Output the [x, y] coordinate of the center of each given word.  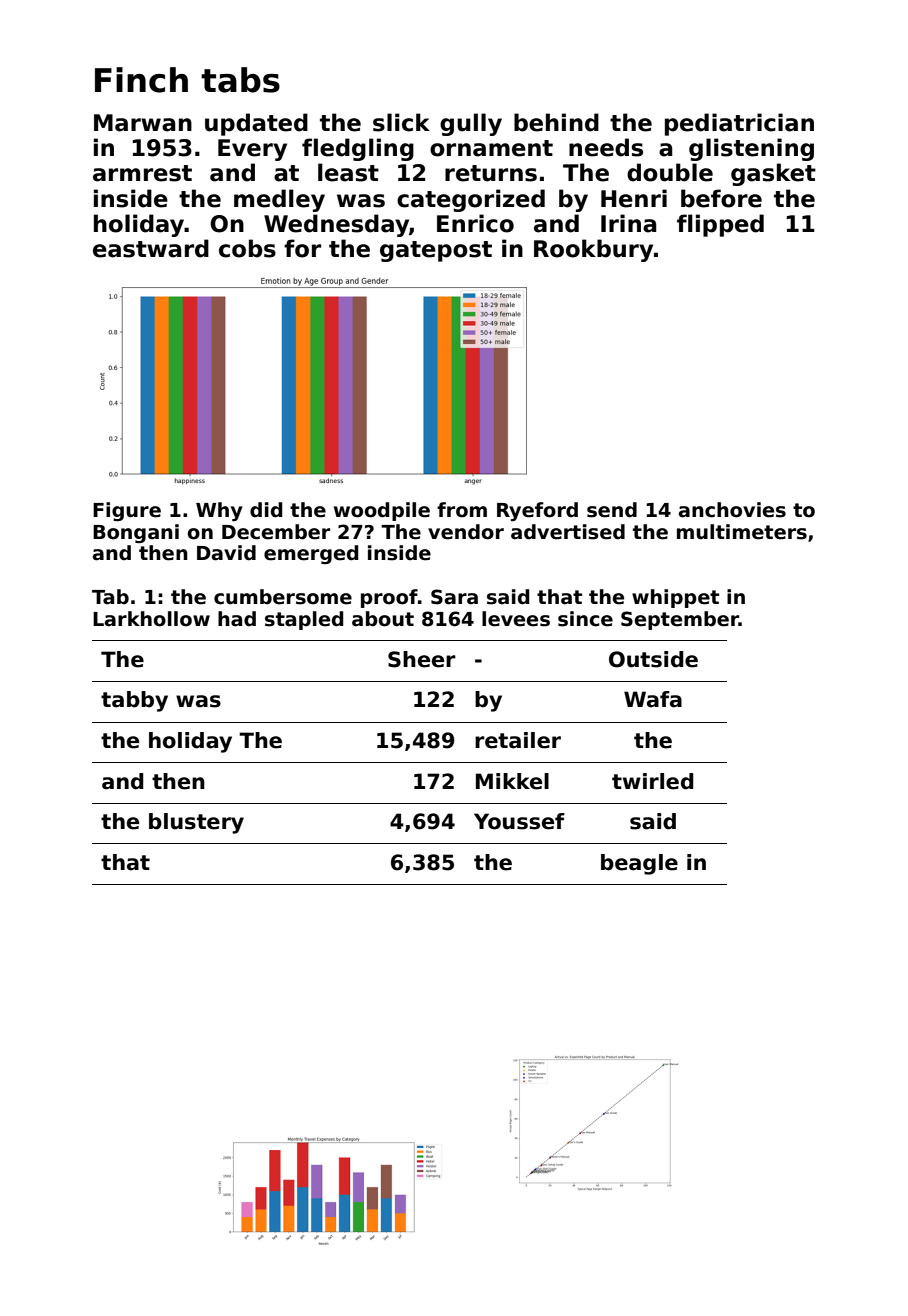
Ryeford [537, 511]
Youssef [519, 821]
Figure [127, 511]
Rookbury [593, 250]
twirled [652, 781]
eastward [151, 248]
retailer [518, 740]
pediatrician [739, 124]
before [721, 198]
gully [471, 124]
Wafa [653, 699]
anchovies [732, 510]
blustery [196, 823]
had [237, 619]
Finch [141, 80]
